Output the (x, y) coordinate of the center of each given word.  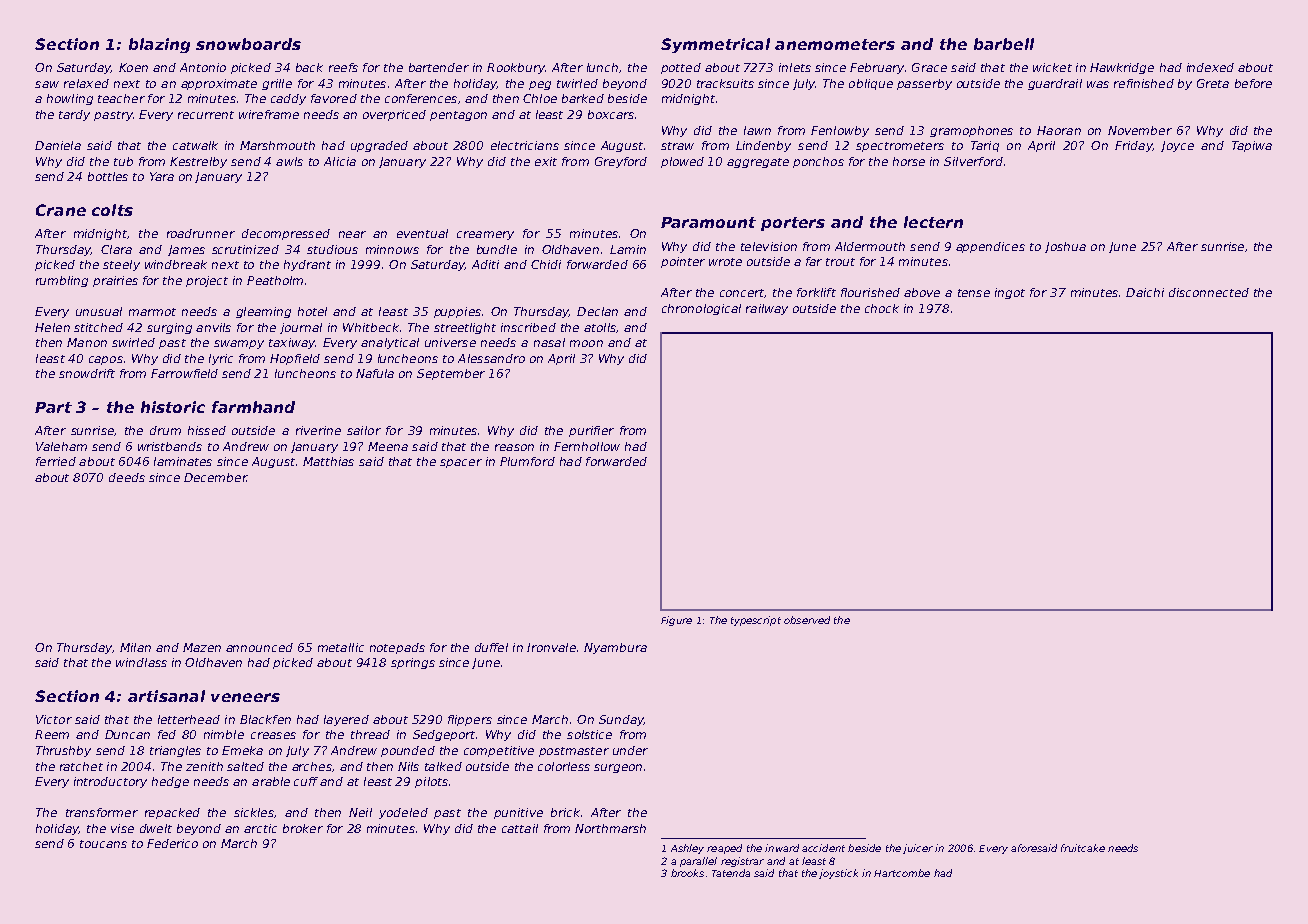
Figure (676, 621)
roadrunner (201, 233)
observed (807, 620)
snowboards (248, 44)
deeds (127, 477)
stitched (98, 327)
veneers (245, 697)
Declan (597, 311)
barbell (1004, 44)
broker (303, 828)
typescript (756, 621)
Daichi (1145, 292)
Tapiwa (1252, 146)
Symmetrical (715, 45)
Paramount (708, 222)
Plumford (527, 461)
